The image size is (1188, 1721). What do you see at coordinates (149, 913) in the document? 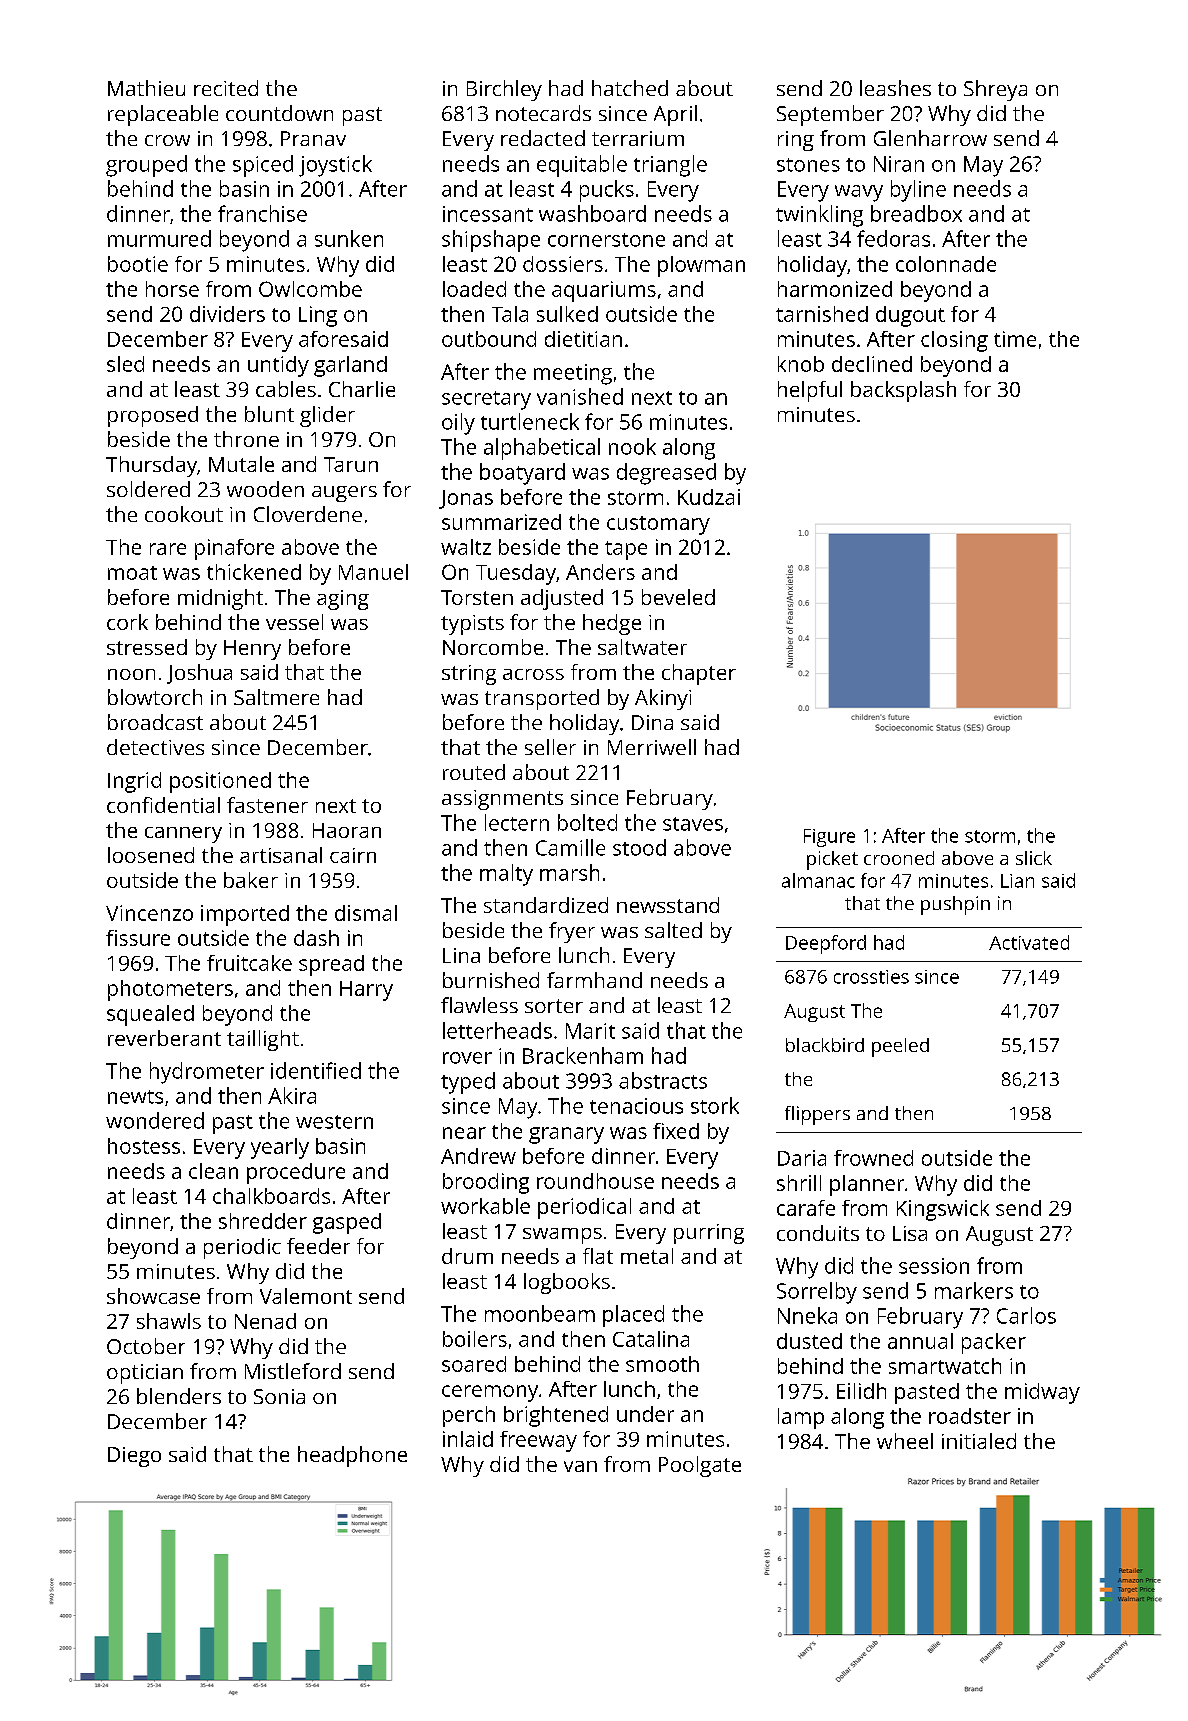
I see `Vincenzo` at bounding box center [149, 913].
